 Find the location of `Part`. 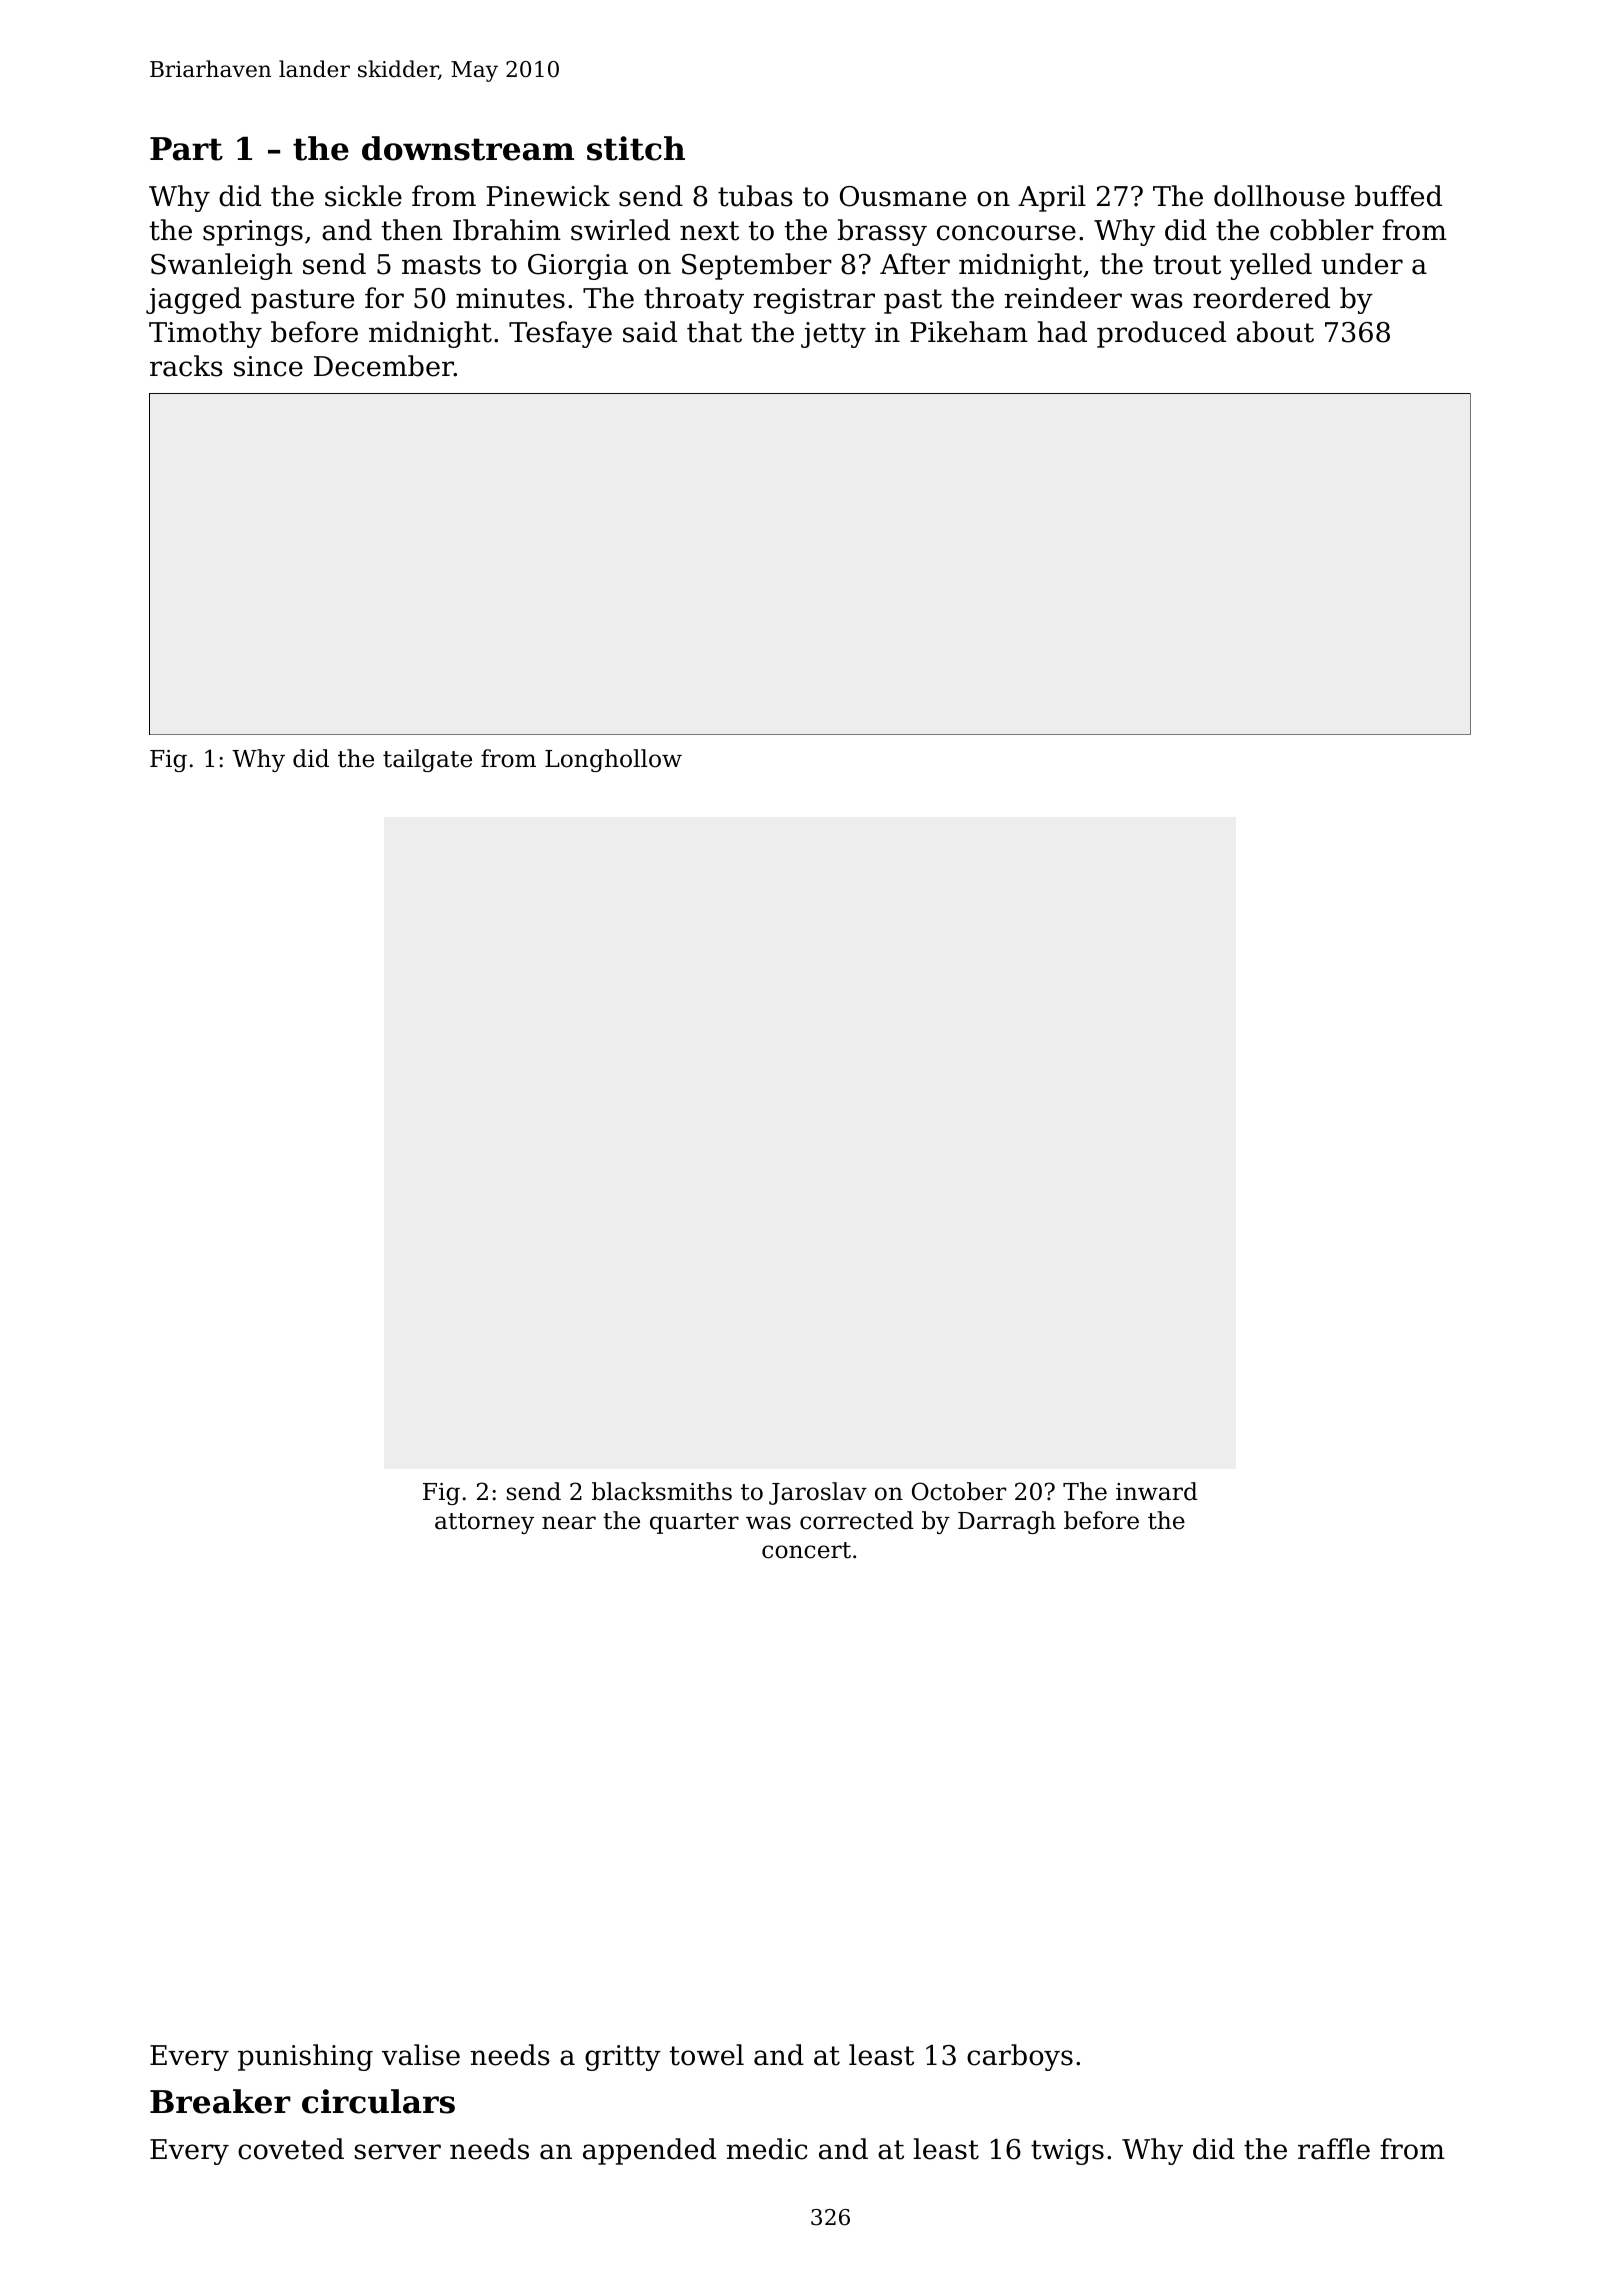

Part is located at coordinates (186, 149).
